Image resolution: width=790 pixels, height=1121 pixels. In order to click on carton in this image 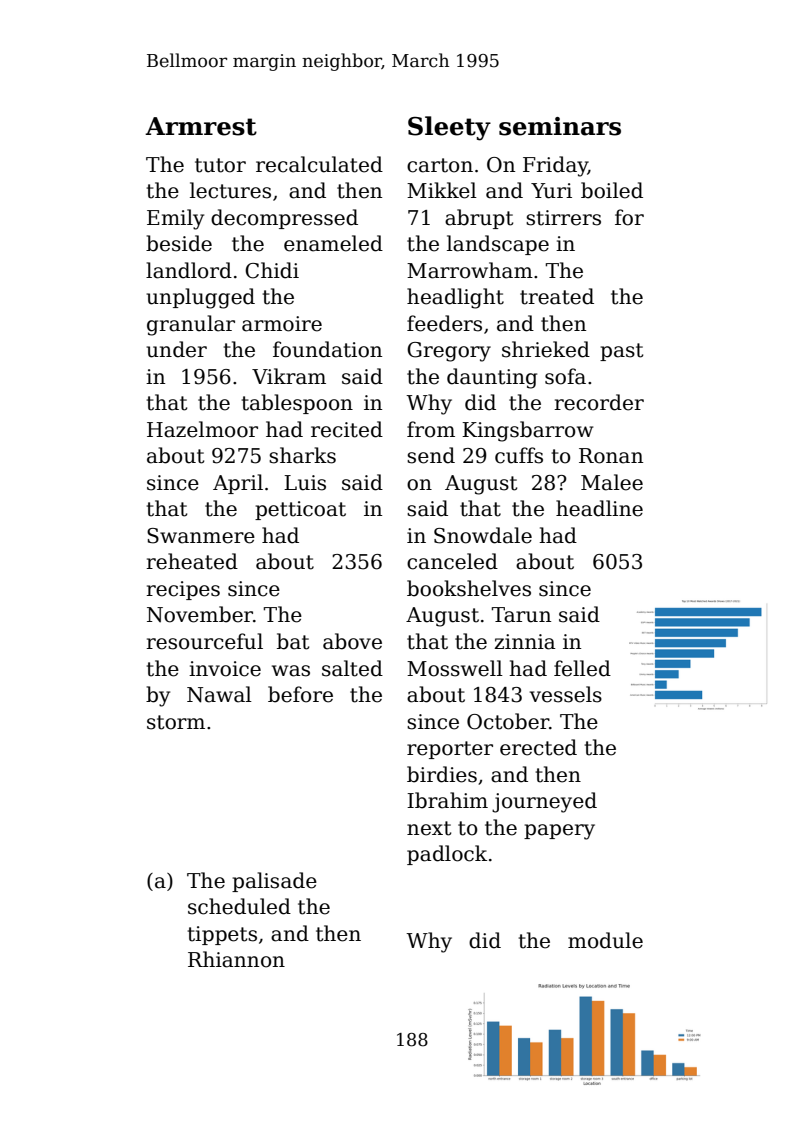, I will do `click(440, 165)`.
